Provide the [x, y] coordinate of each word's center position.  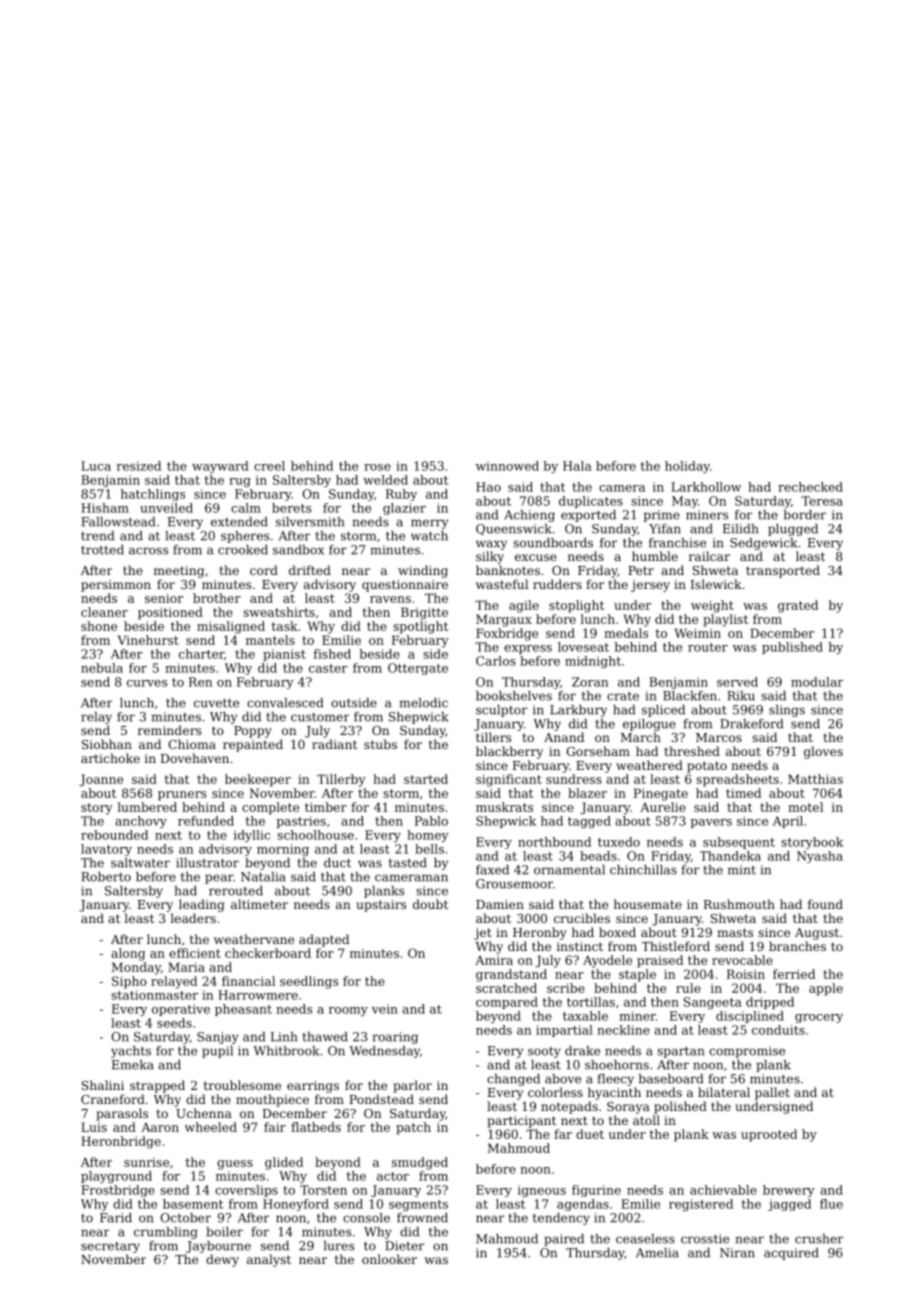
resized [139, 466]
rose [377, 467]
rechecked [810, 487]
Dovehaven [195, 758]
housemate [648, 904]
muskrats [504, 807]
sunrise [146, 1162]
